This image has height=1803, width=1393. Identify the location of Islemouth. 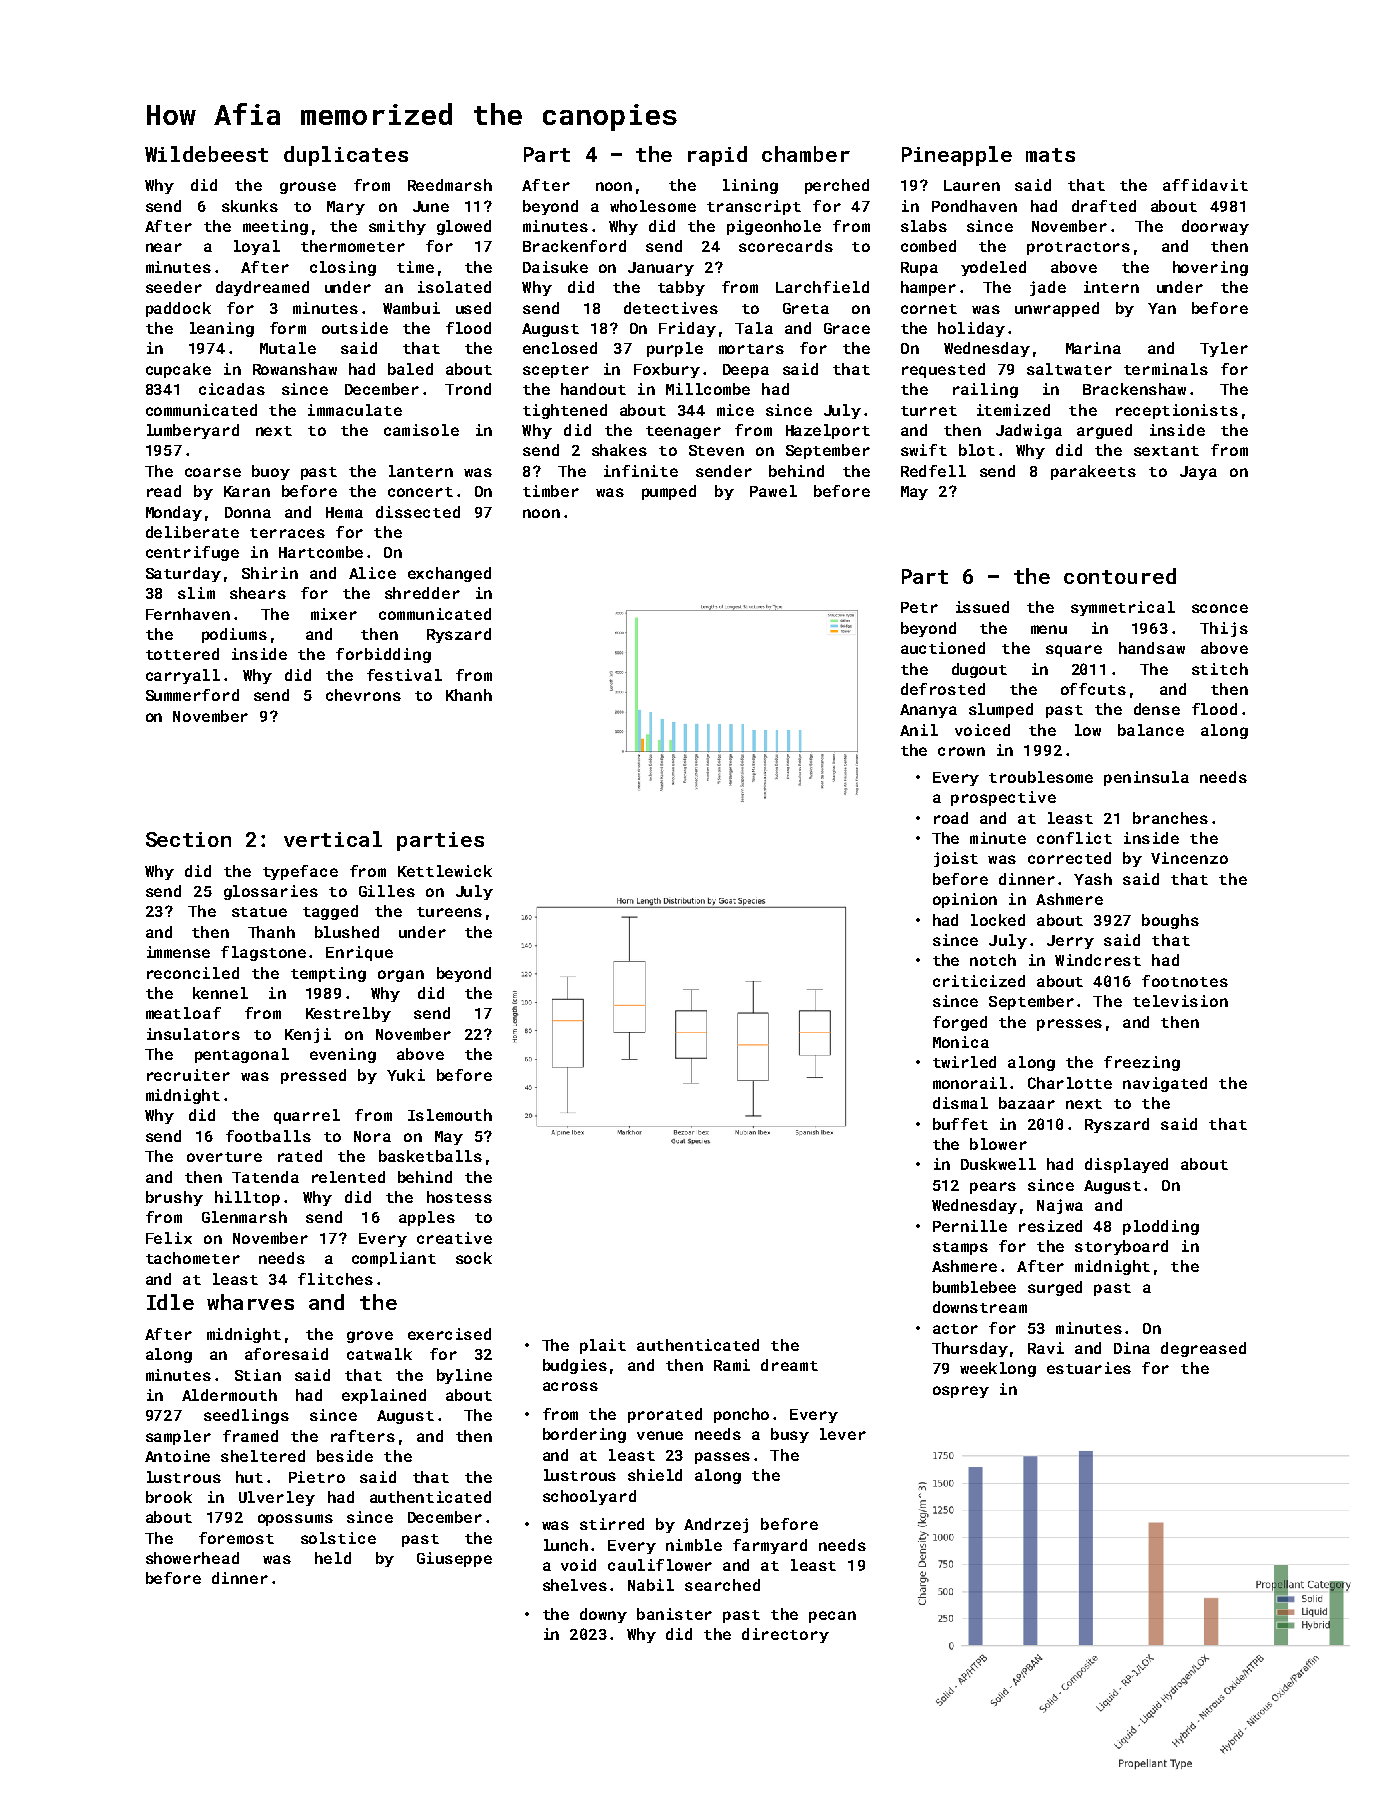
(450, 1115).
